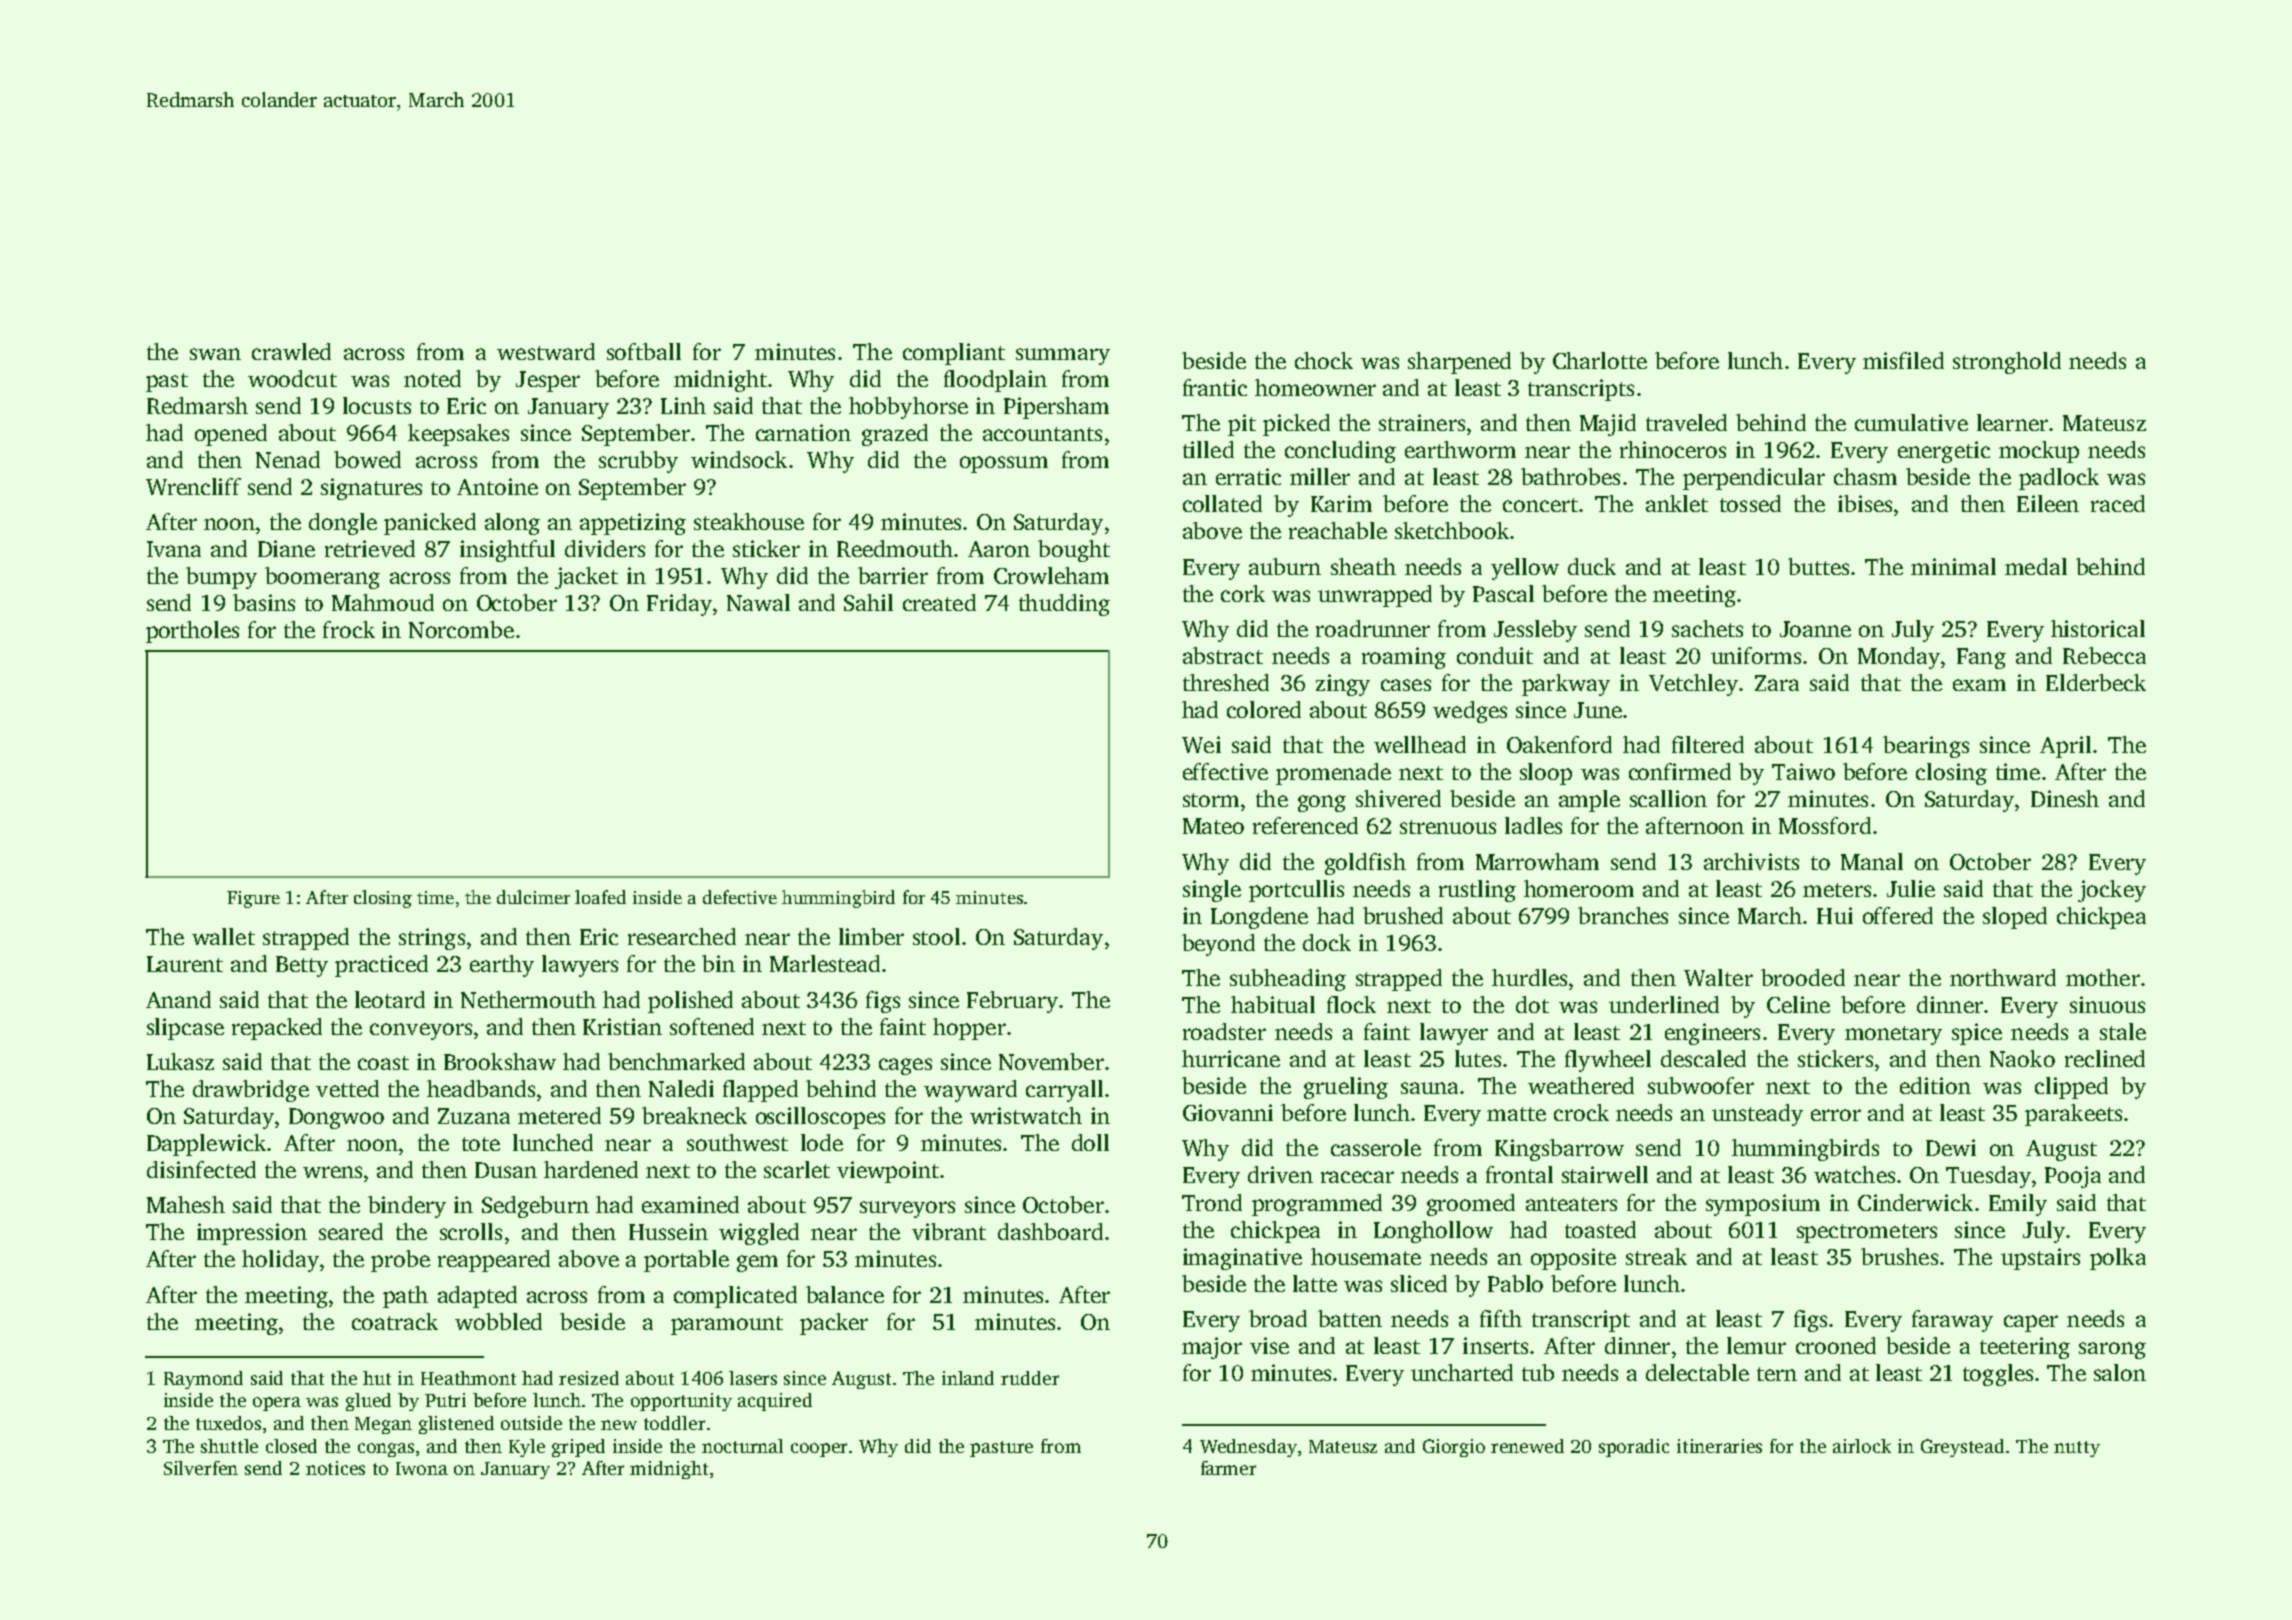 The image size is (2292, 1620). I want to click on bowed, so click(367, 459).
